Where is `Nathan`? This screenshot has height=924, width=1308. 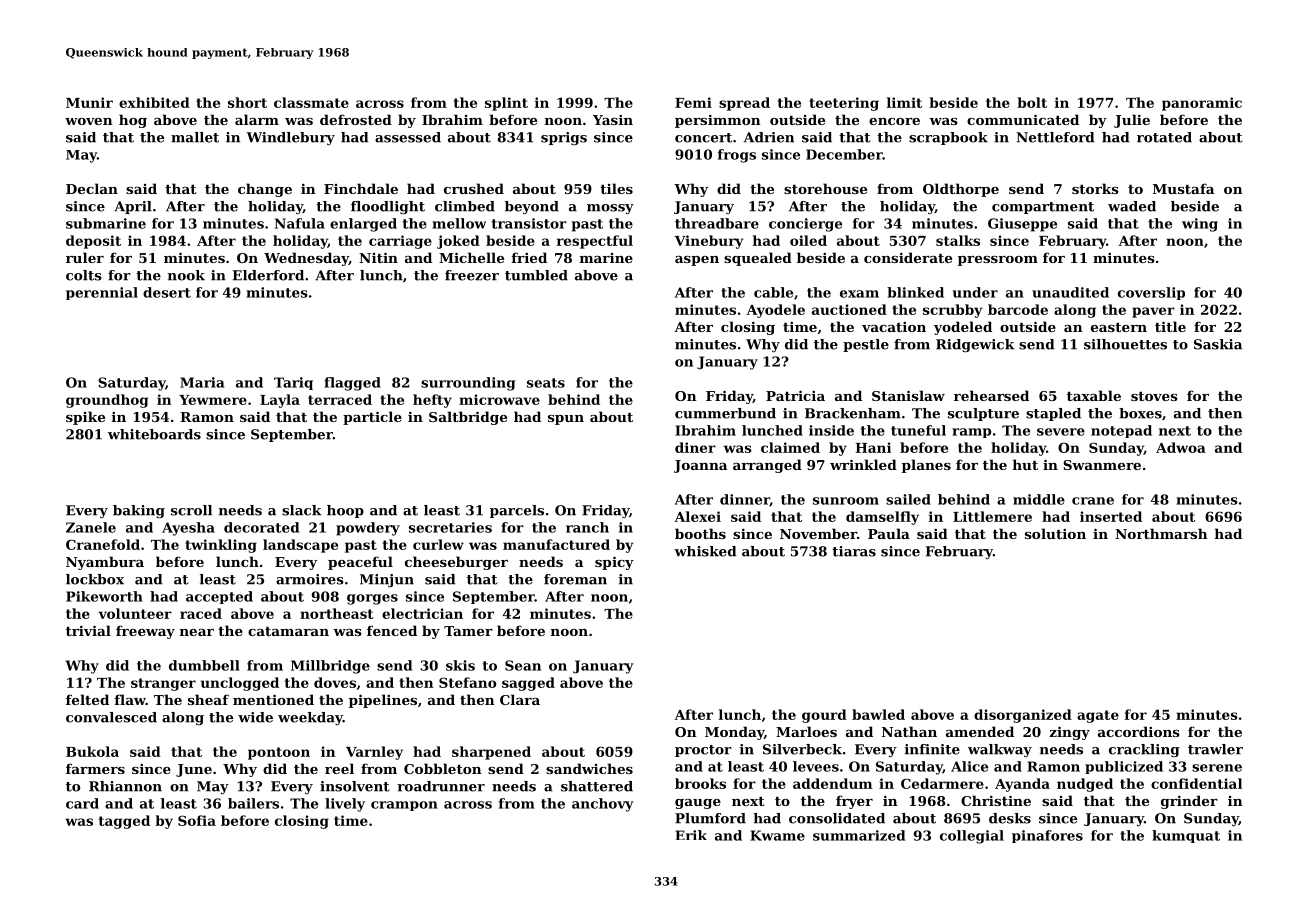 Nathan is located at coordinates (909, 731).
